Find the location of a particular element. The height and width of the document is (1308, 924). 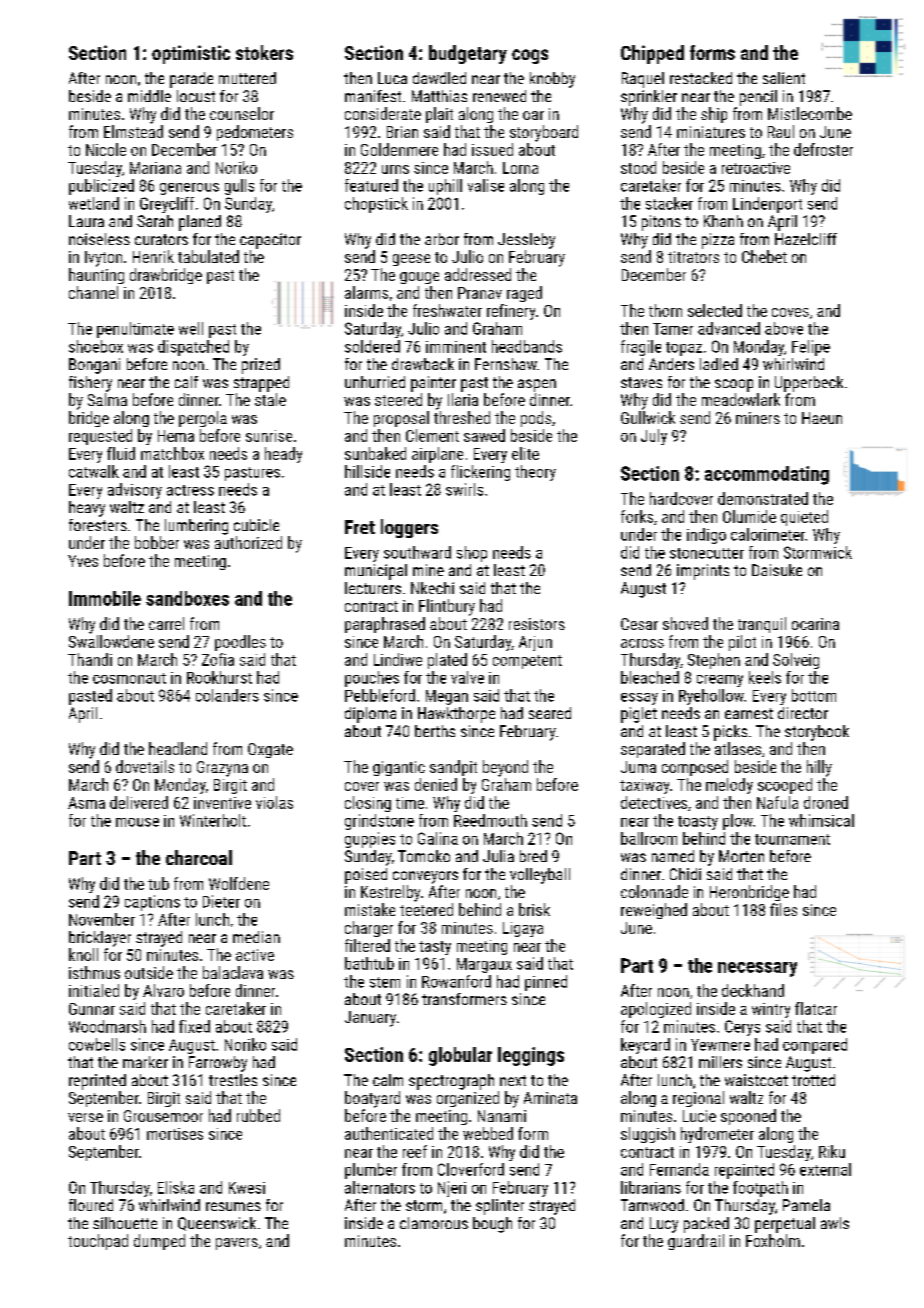

plait is located at coordinates (439, 115).
